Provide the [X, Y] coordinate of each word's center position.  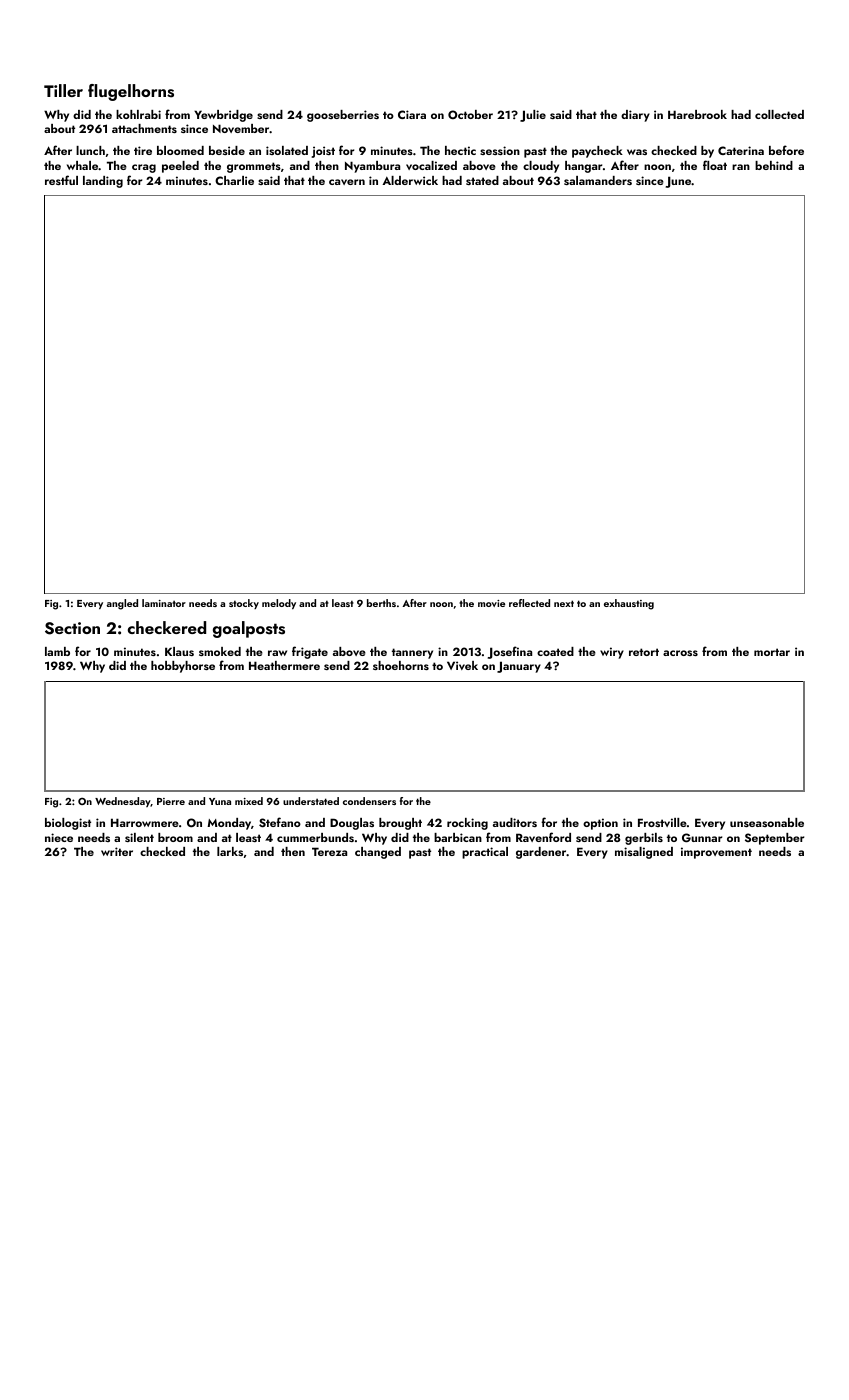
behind [774, 165]
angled [122, 604]
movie [491, 603]
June [678, 182]
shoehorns [401, 665]
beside [227, 150]
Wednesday [123, 802]
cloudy [541, 167]
